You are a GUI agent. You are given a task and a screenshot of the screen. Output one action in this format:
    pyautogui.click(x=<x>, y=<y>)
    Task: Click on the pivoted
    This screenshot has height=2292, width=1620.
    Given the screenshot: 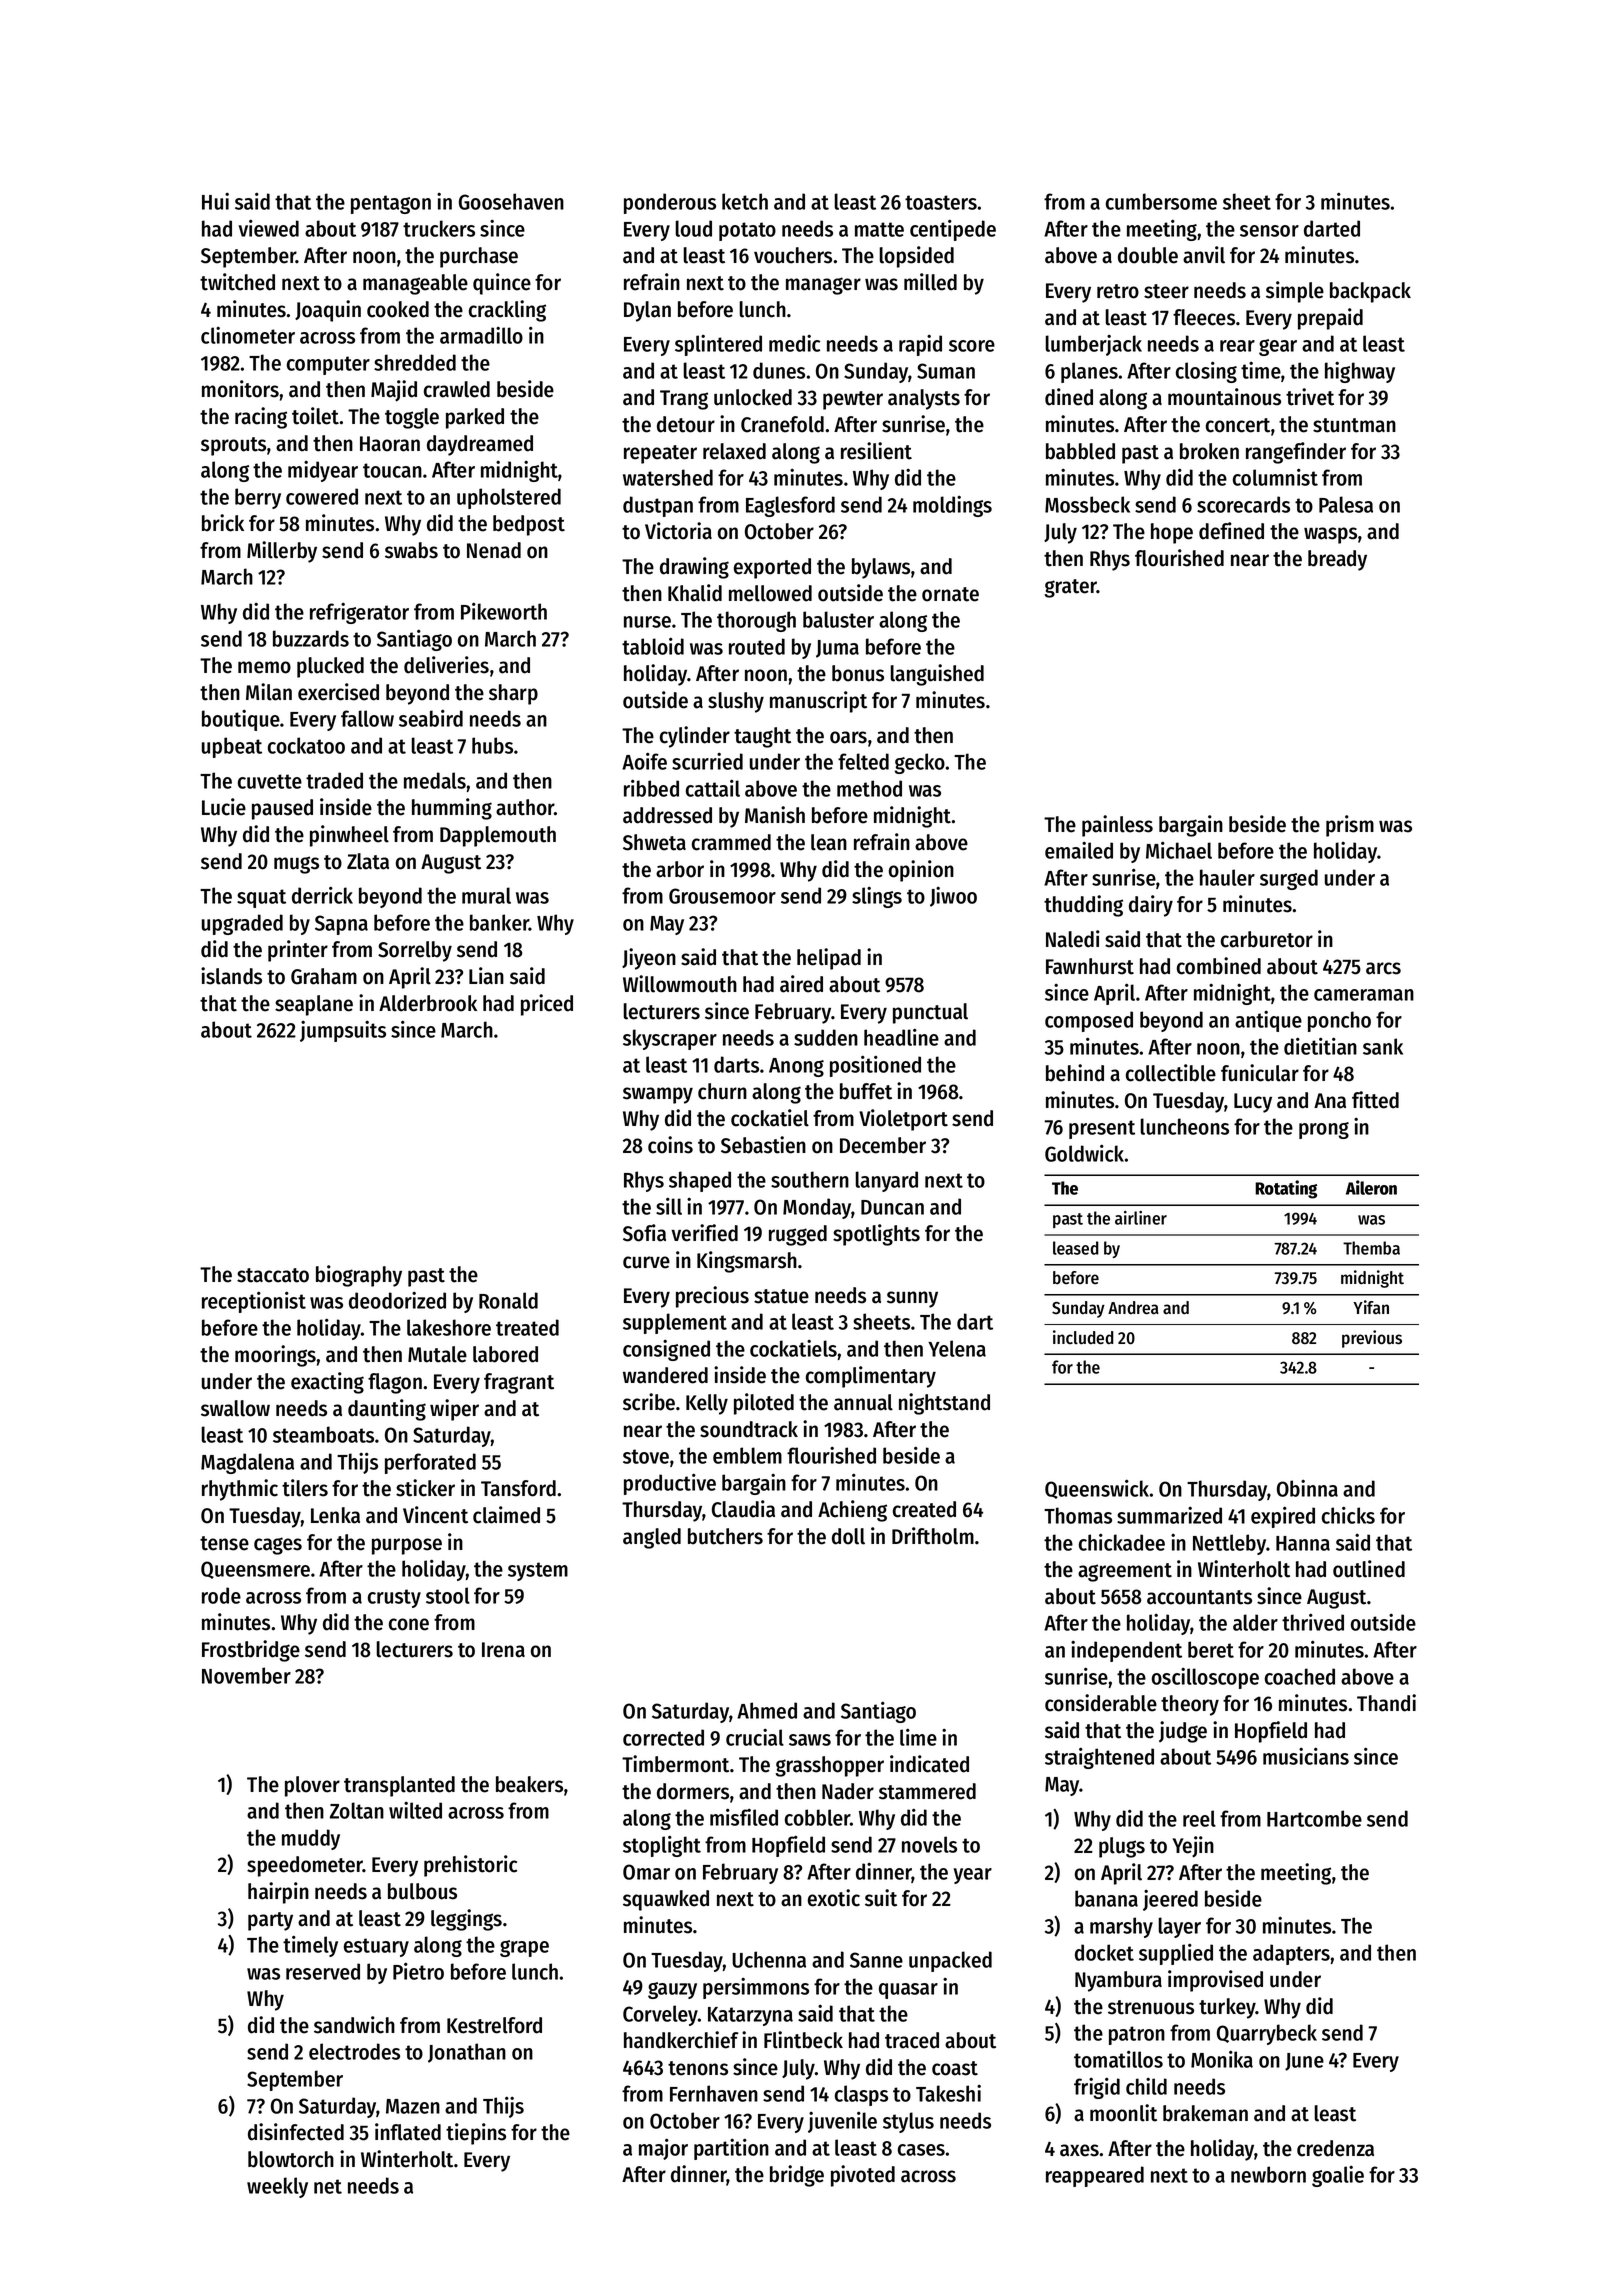 What is the action you would take?
    pyautogui.click(x=863, y=2176)
